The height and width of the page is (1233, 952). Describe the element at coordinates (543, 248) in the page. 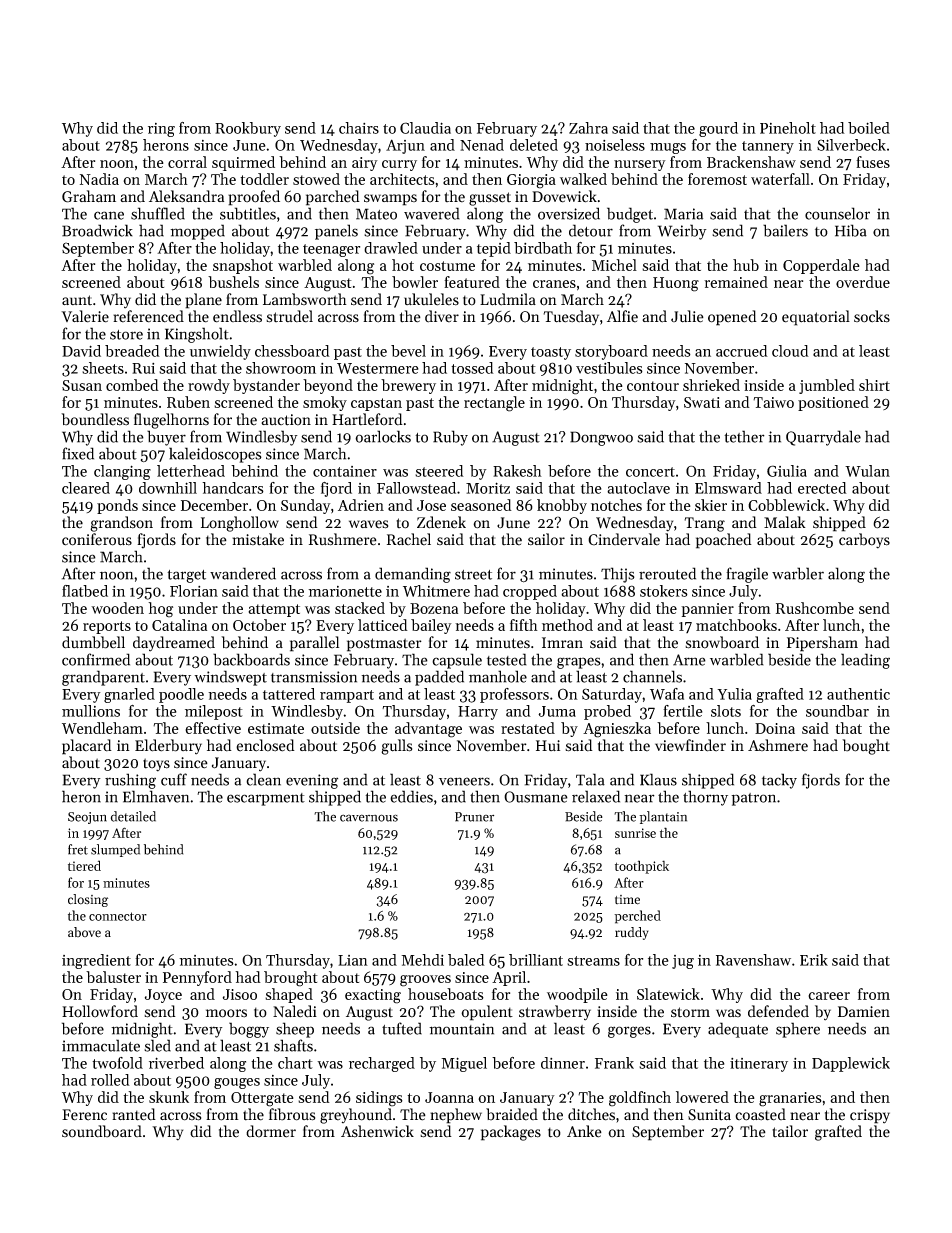

I see `birdbath` at that location.
